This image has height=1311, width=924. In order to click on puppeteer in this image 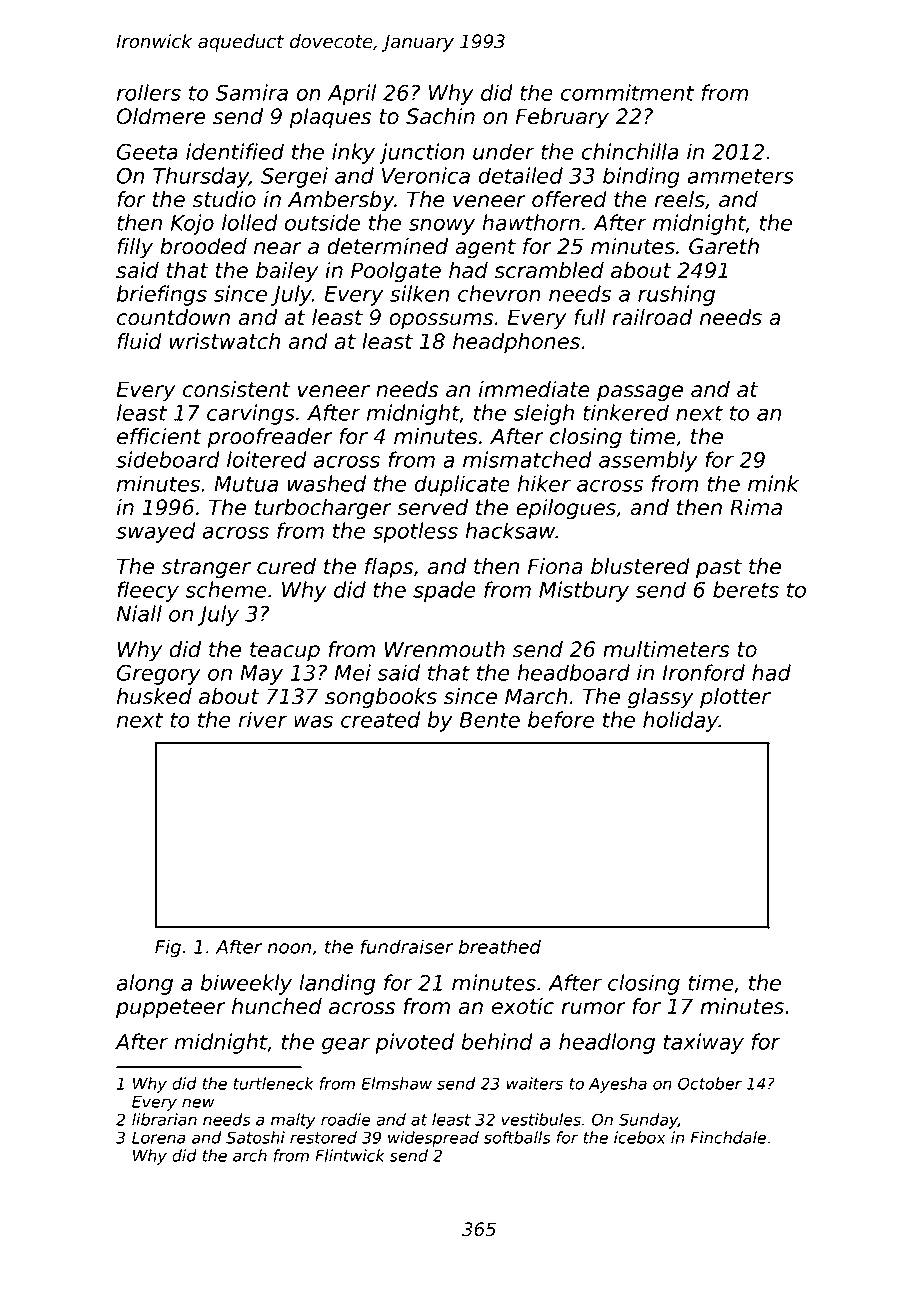, I will do `click(171, 1009)`.
